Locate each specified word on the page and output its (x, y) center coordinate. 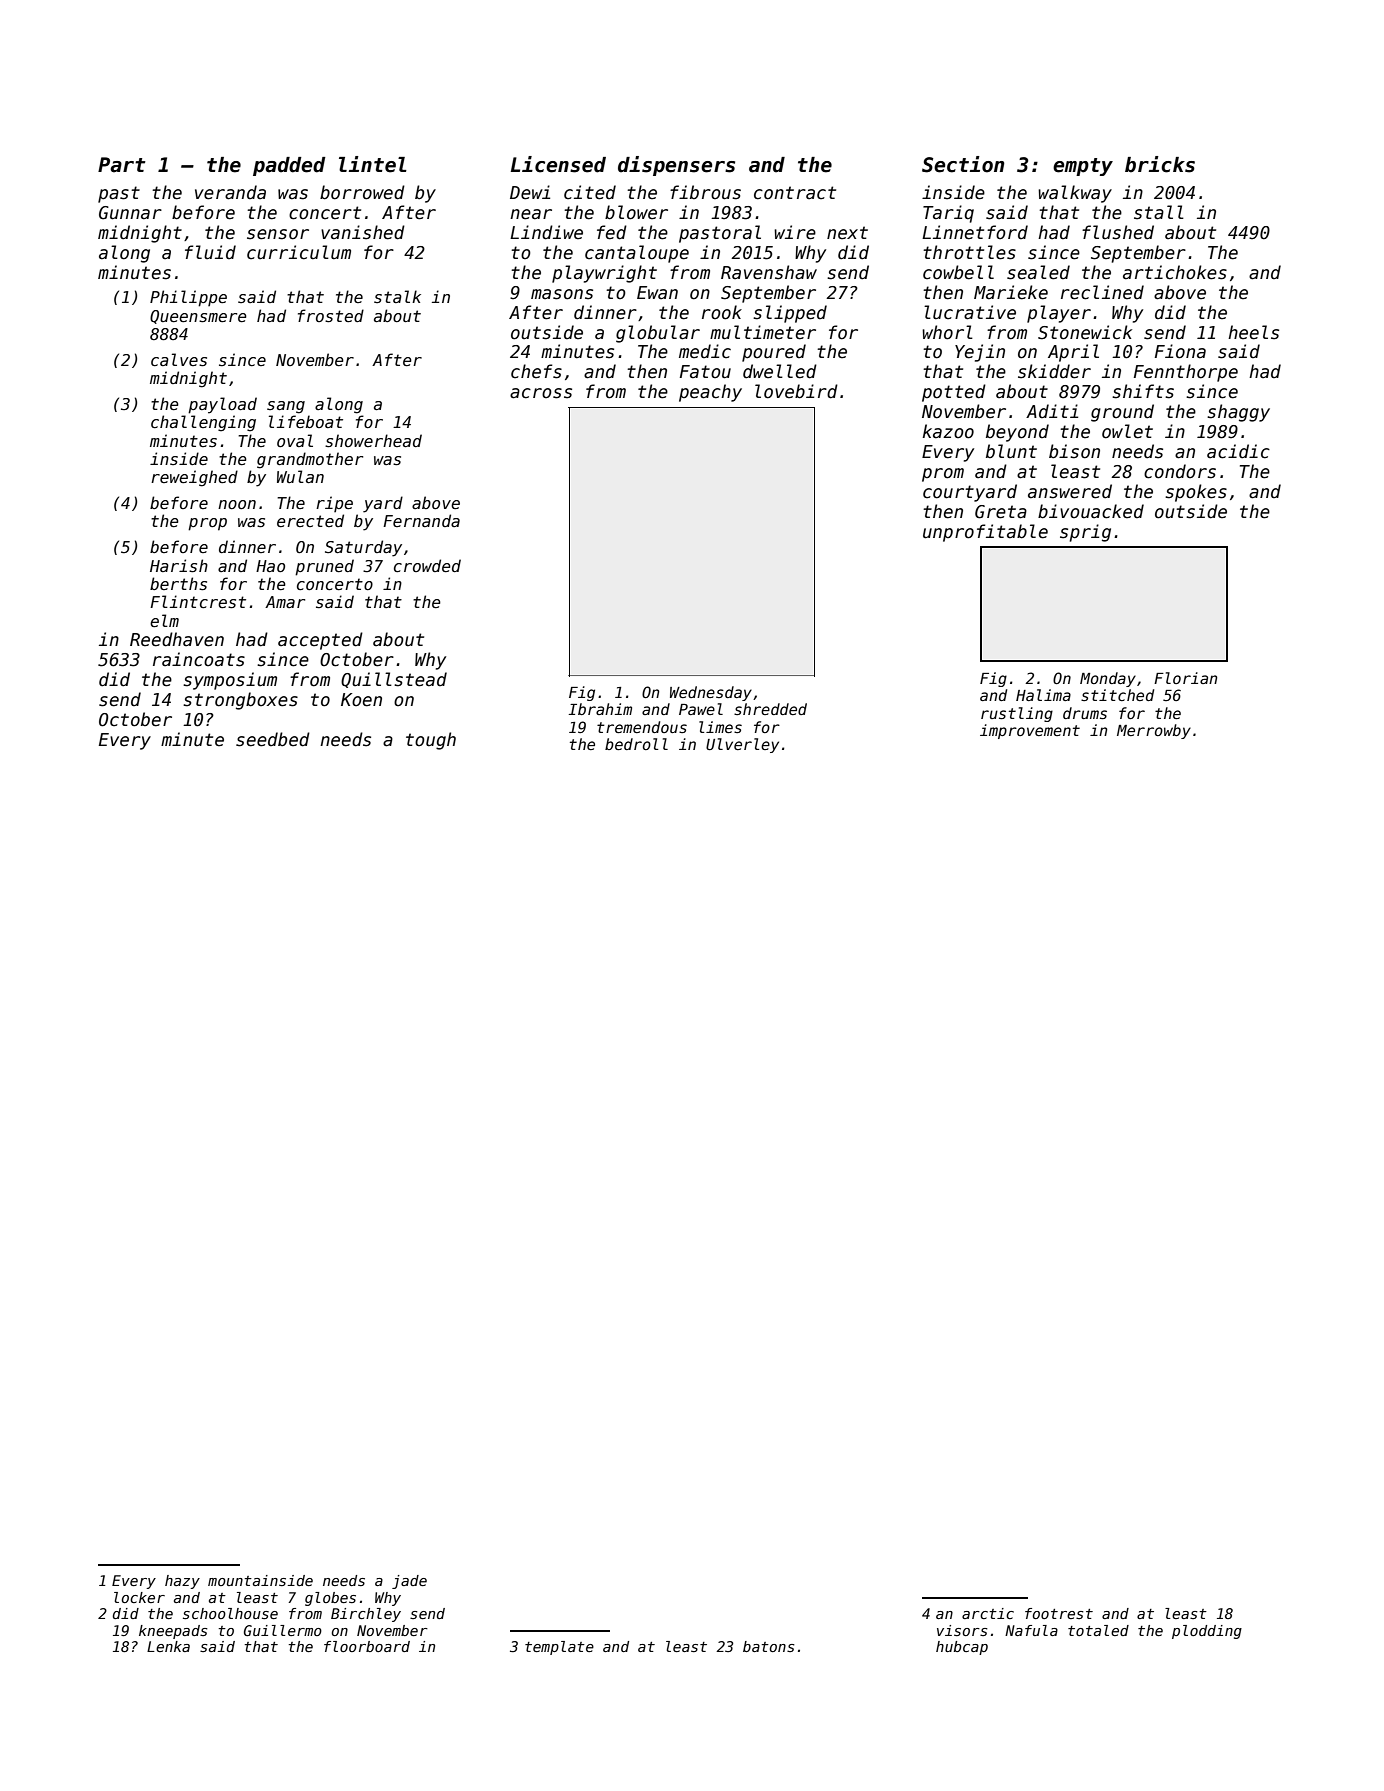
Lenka (168, 1646)
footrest (1059, 1613)
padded (289, 166)
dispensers (676, 166)
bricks (1160, 164)
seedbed (273, 739)
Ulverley (742, 745)
